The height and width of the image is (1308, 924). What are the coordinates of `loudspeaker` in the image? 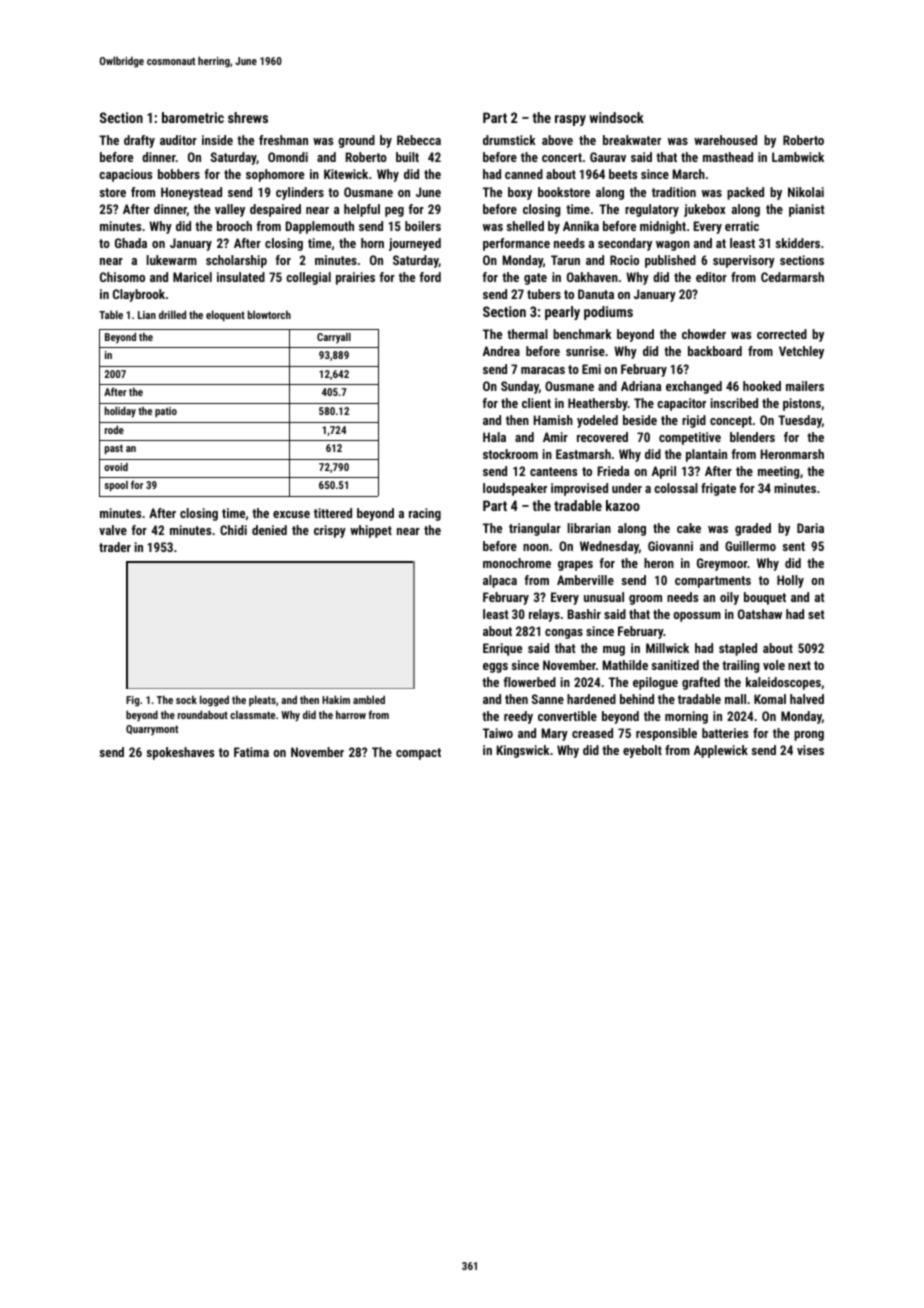 It's located at (515, 489).
